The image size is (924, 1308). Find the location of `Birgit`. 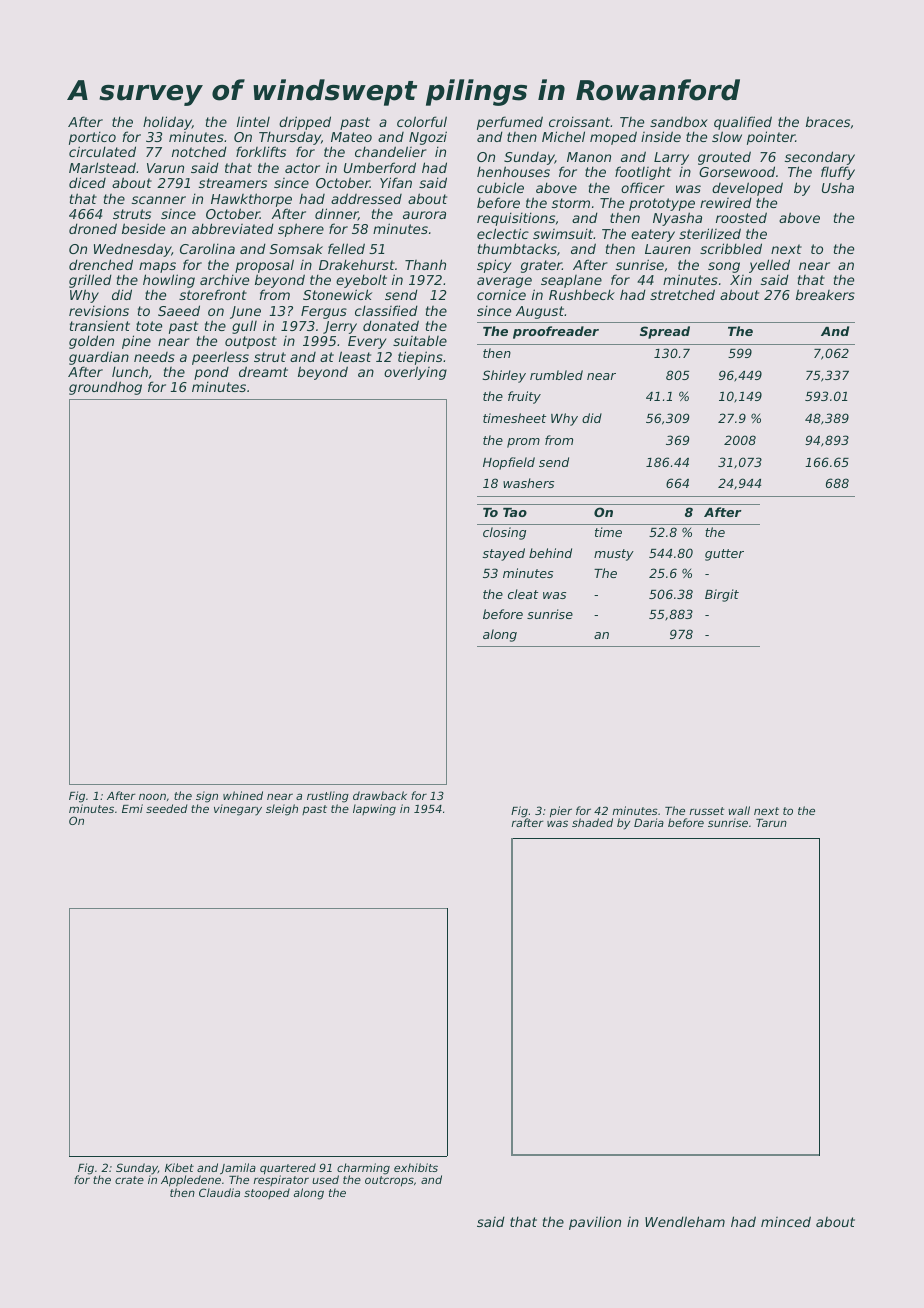

Birgit is located at coordinates (722, 595).
